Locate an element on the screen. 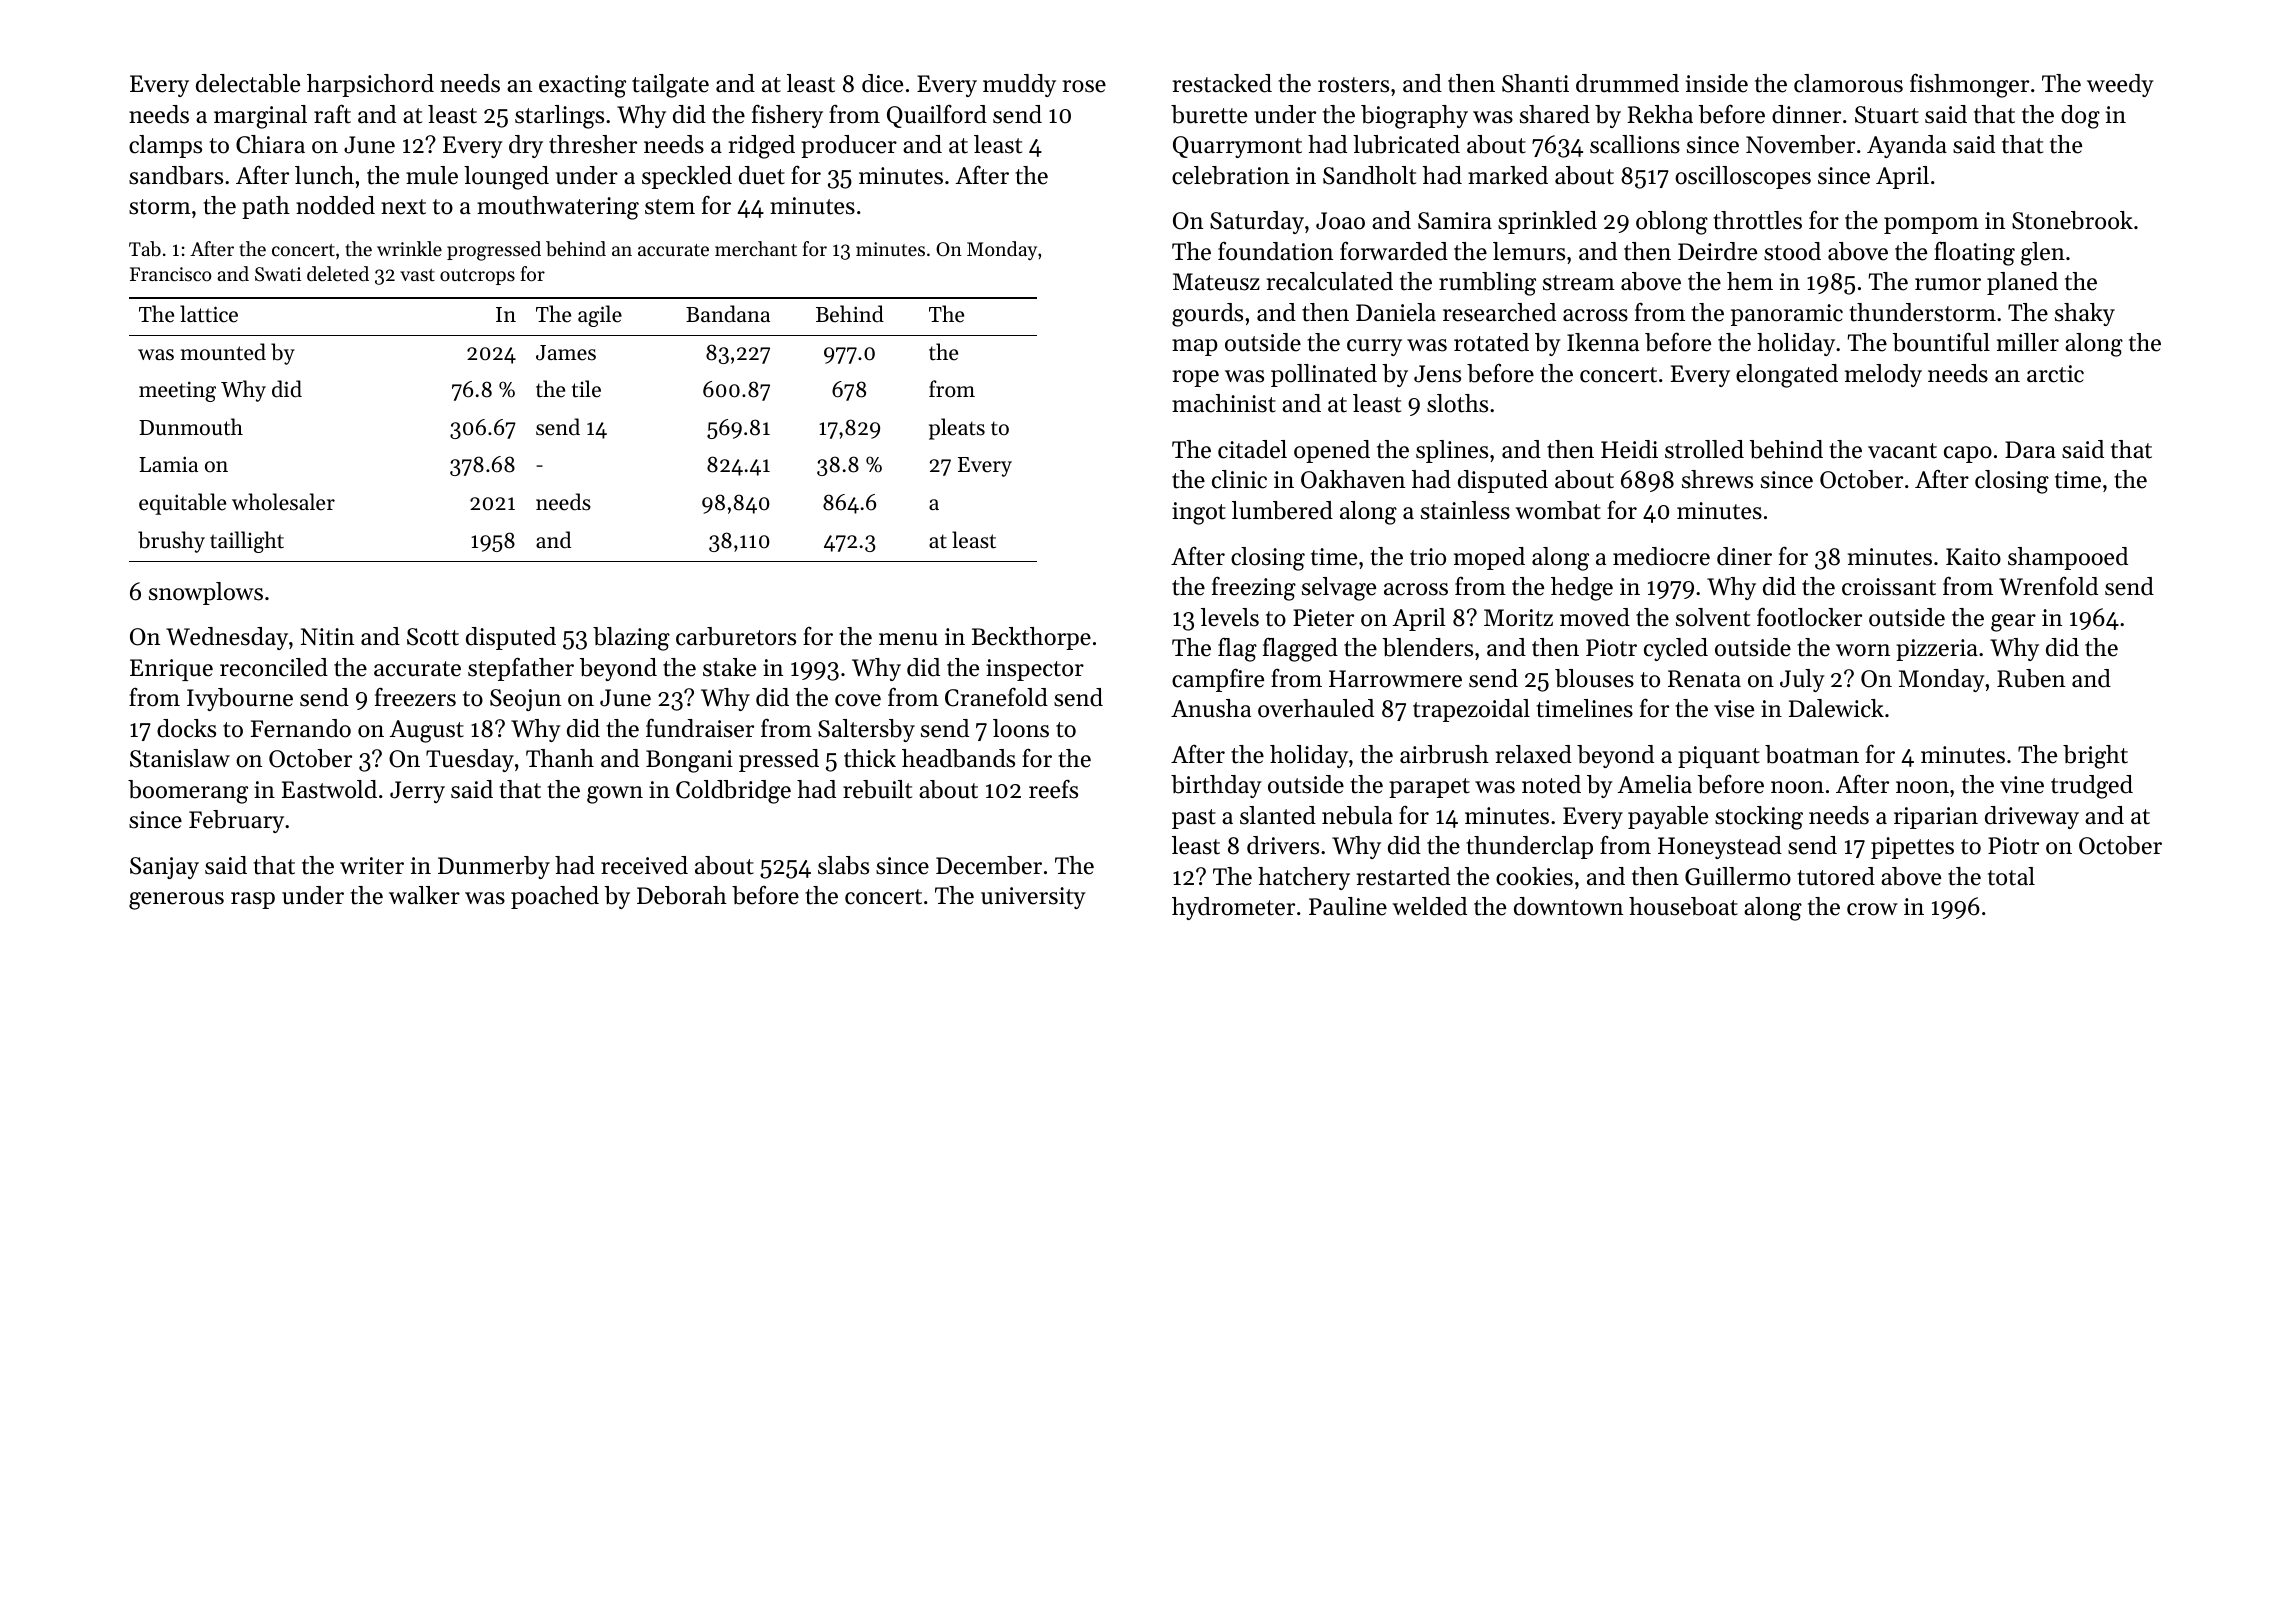 The height and width of the screenshot is (1620, 2292). exacting is located at coordinates (582, 86).
